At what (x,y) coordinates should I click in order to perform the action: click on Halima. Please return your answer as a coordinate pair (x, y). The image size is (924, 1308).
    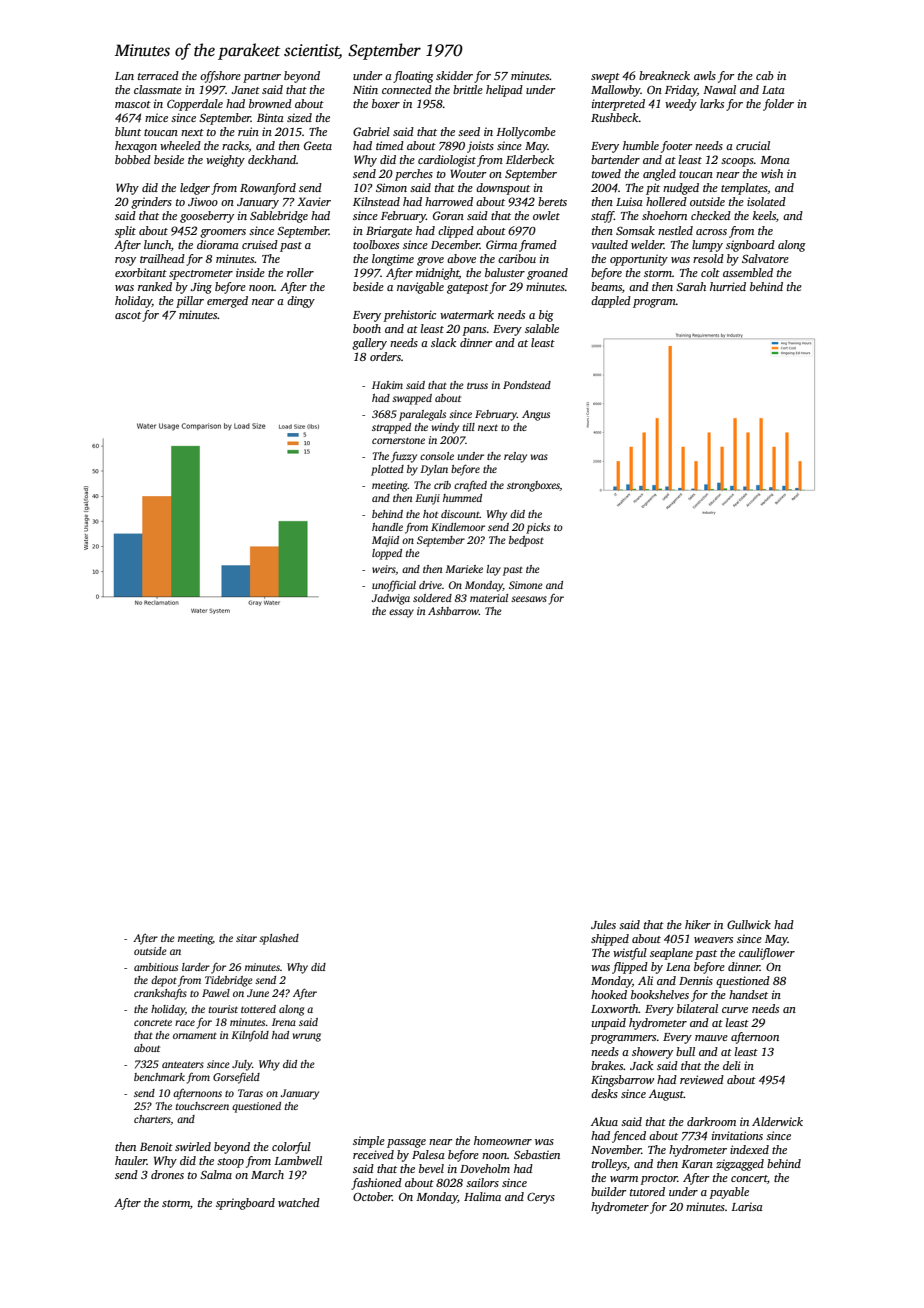
    Looking at the image, I should click on (482, 1196).
